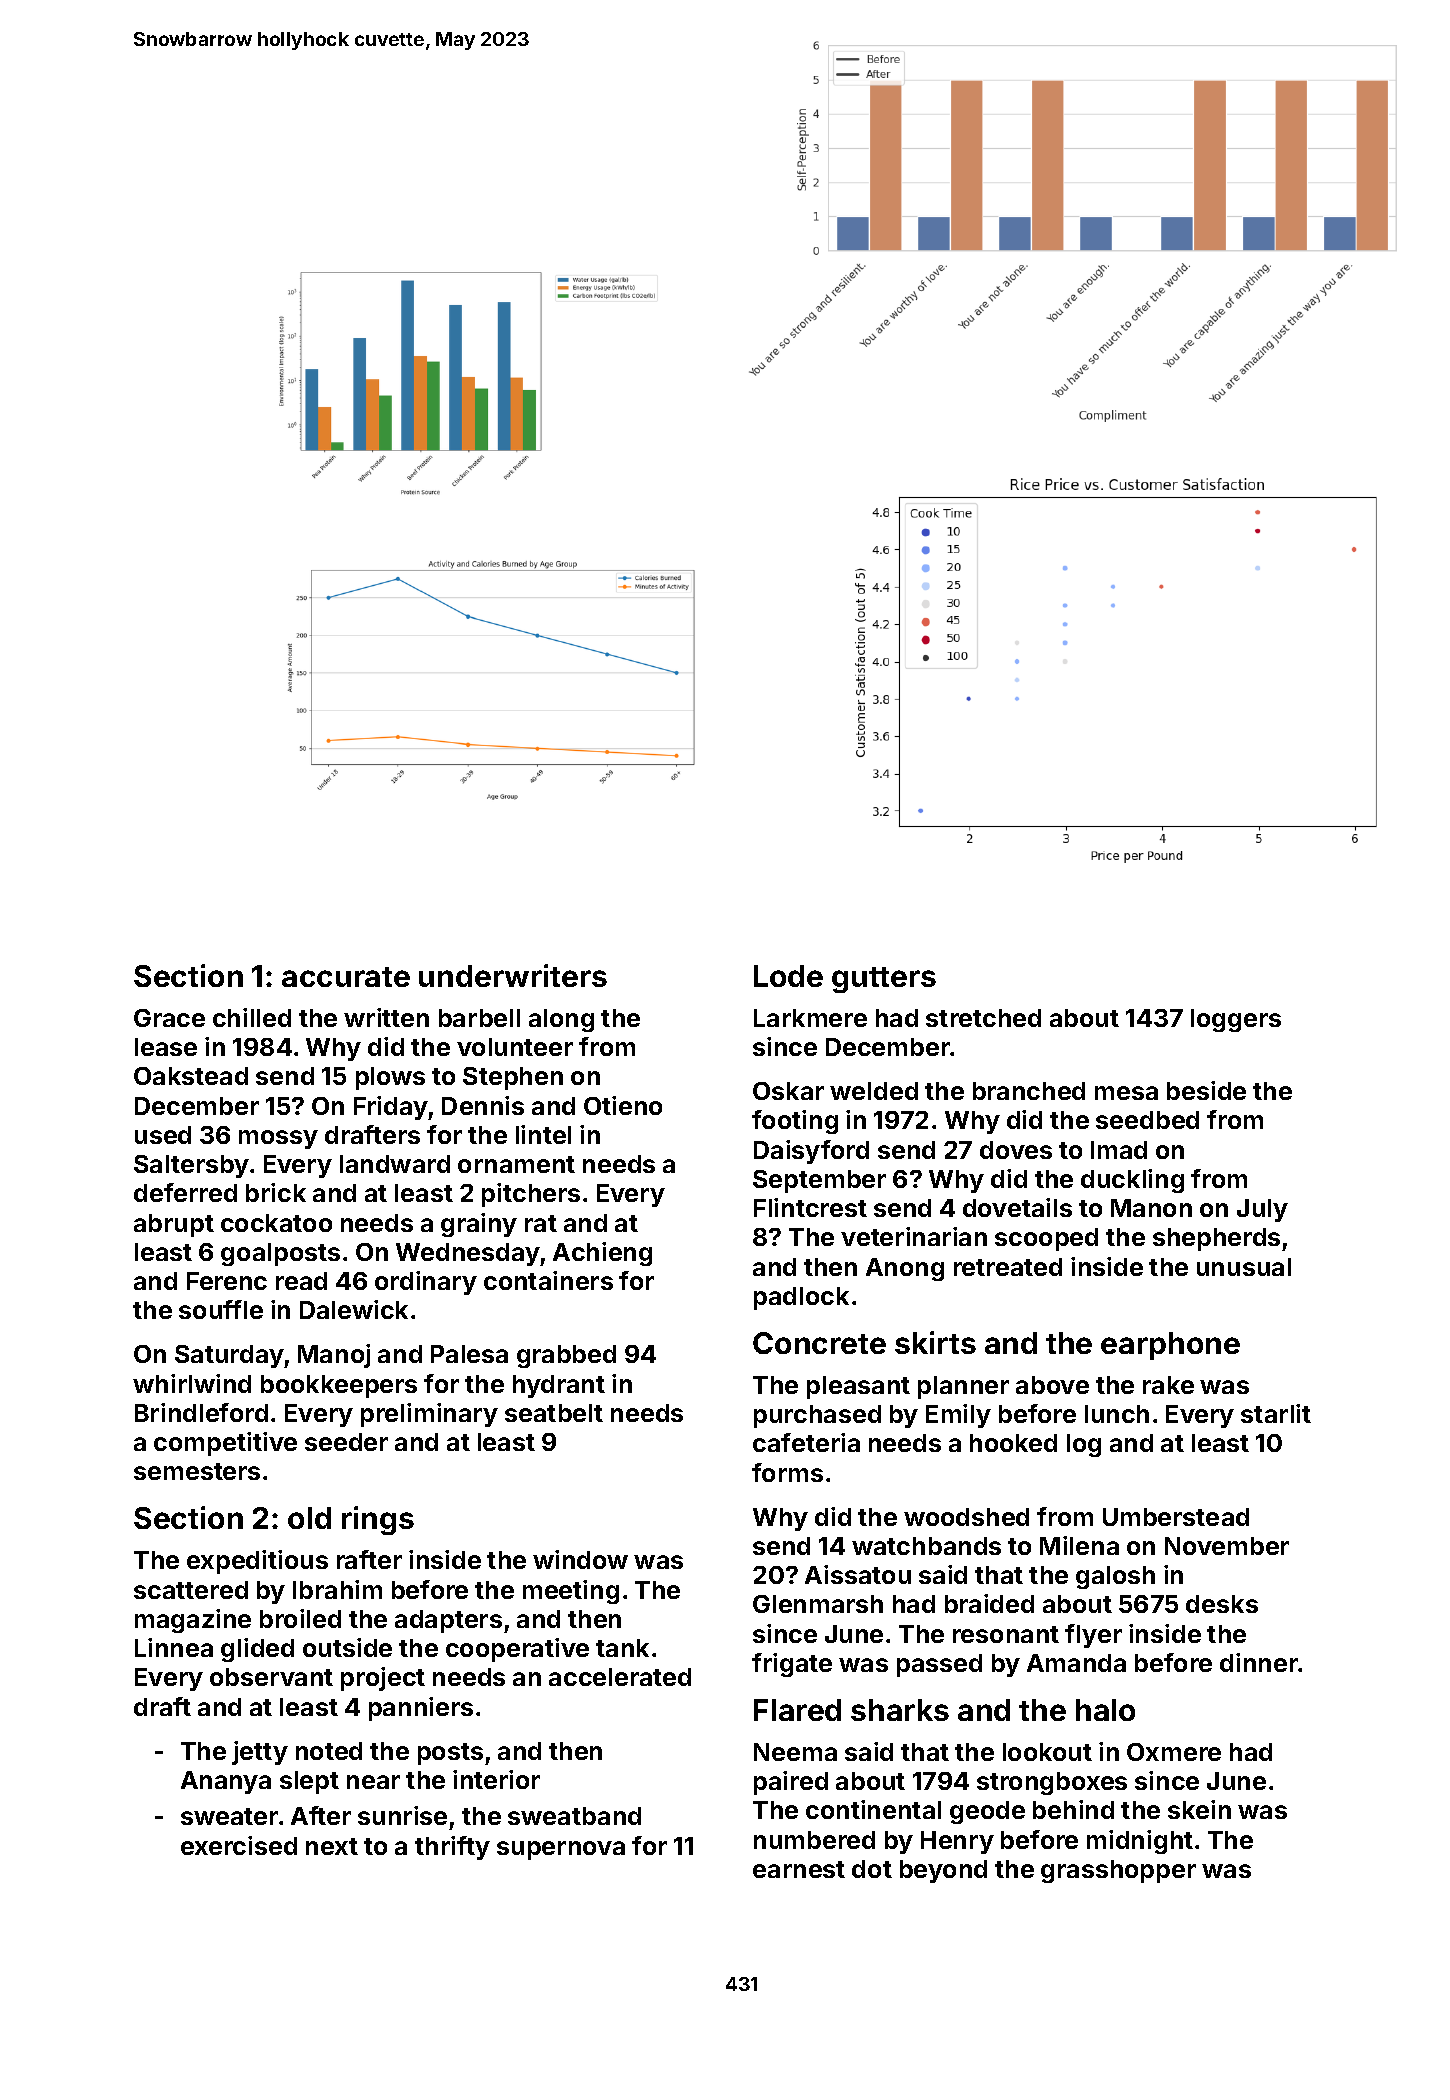  Describe the element at coordinates (166, 1047) in the screenshot. I see `lease` at that location.
